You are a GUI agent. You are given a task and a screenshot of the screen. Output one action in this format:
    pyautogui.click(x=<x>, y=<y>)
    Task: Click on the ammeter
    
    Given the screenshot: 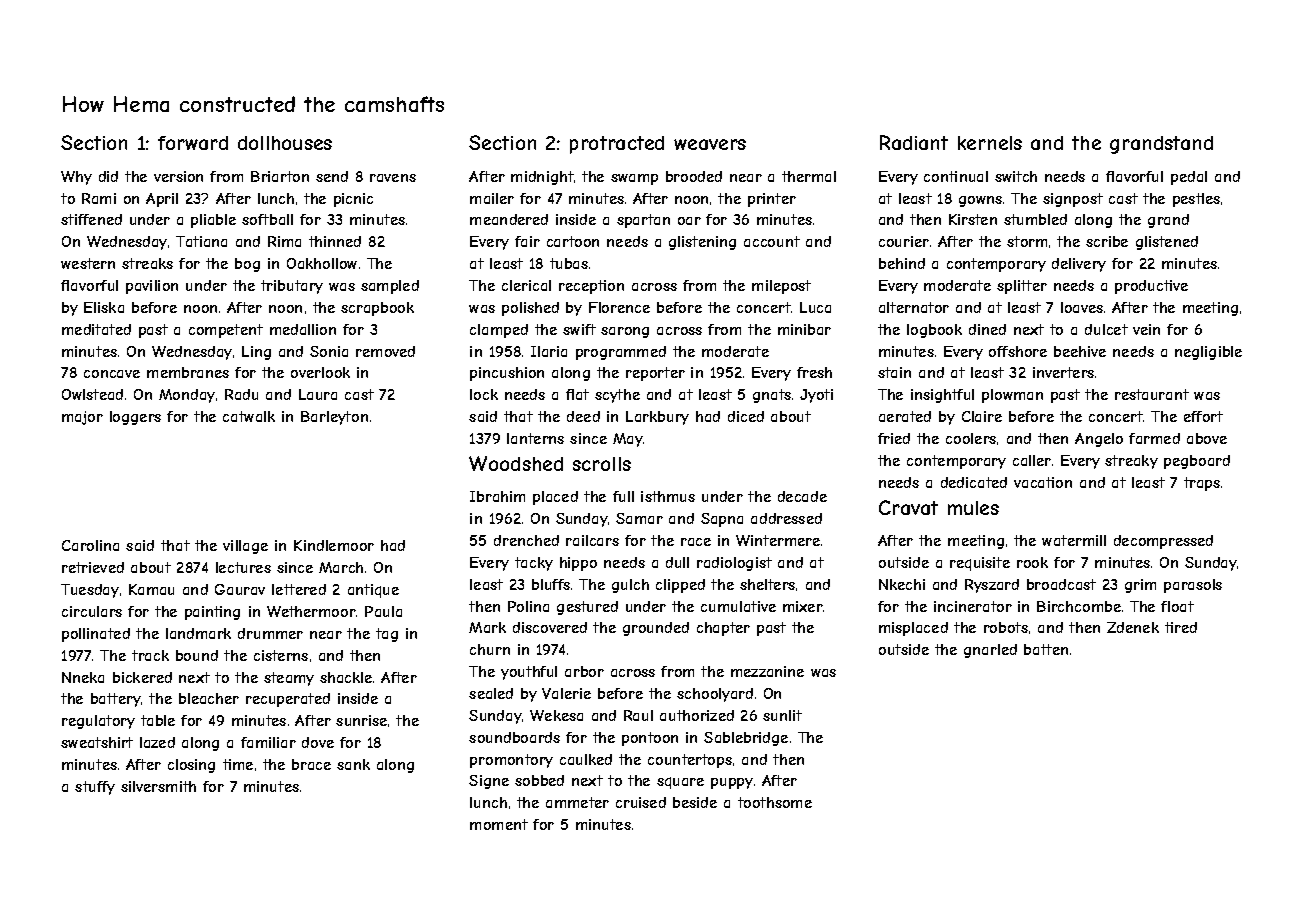 What is the action you would take?
    pyautogui.click(x=577, y=802)
